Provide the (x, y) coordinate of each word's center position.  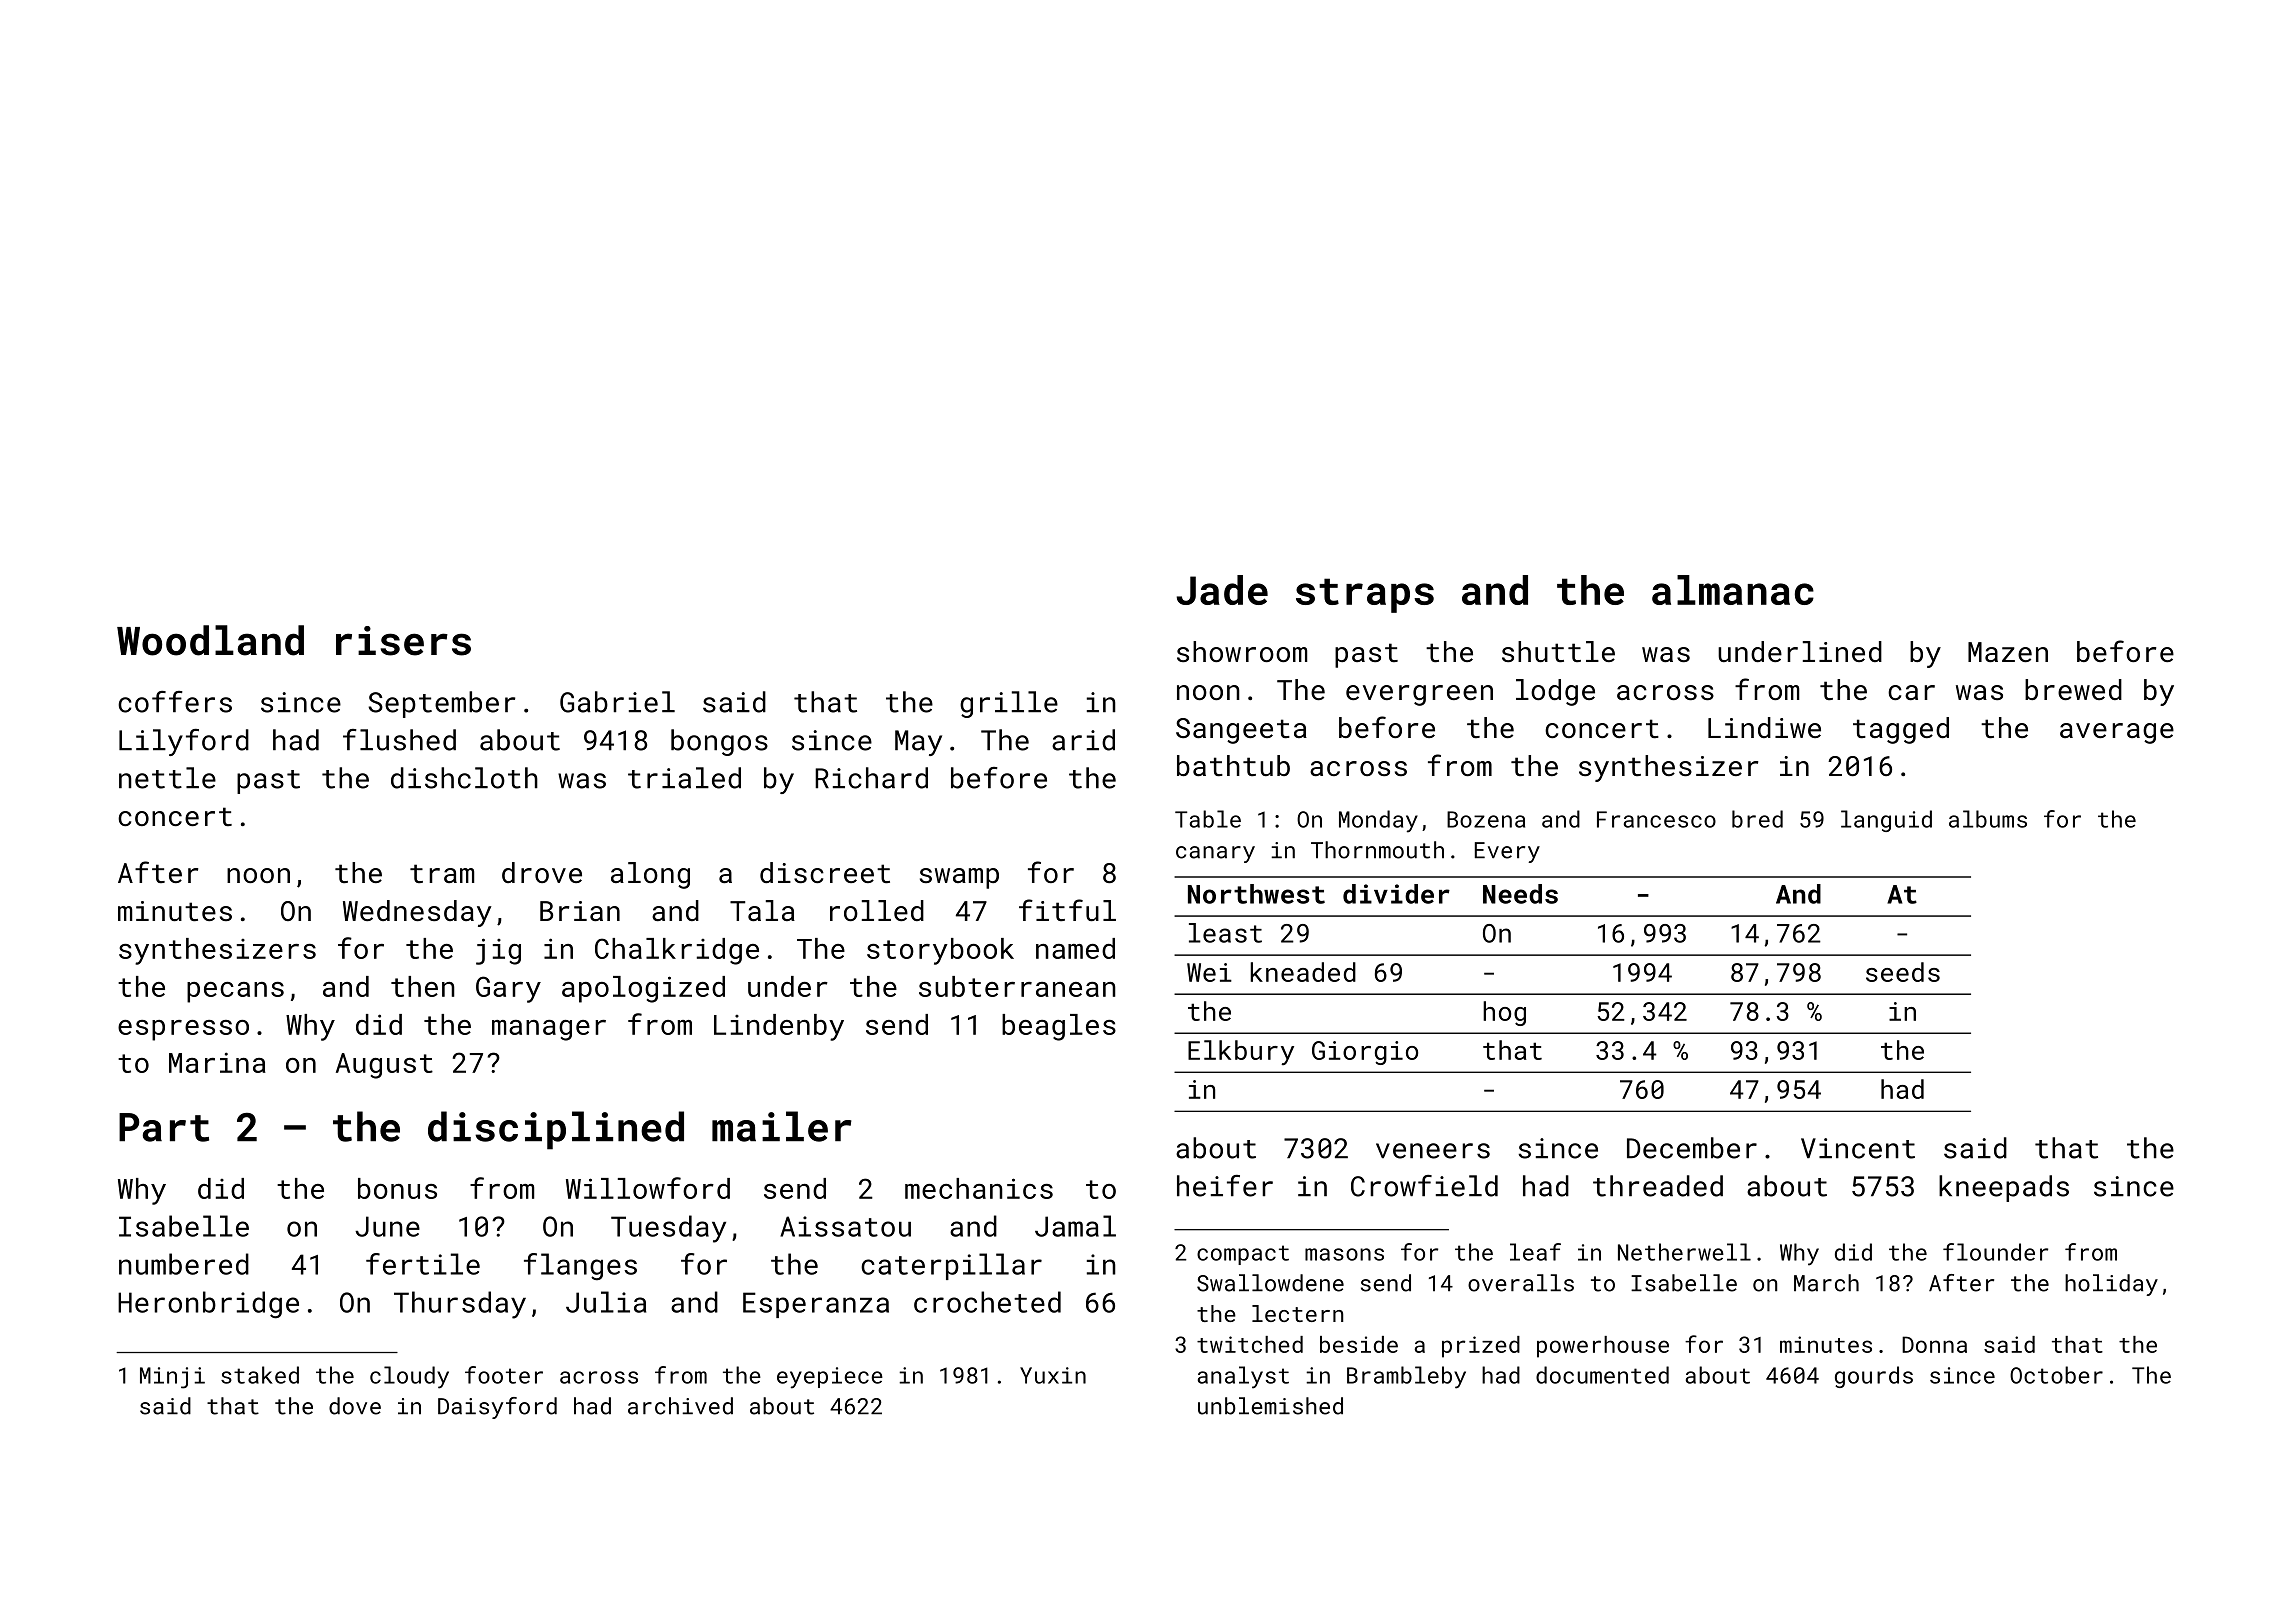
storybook (940, 951)
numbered (184, 1264)
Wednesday (417, 913)
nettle (167, 778)
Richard (871, 778)
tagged (1901, 730)
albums (1988, 819)
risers (403, 641)
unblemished (1270, 1406)
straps (1365, 595)
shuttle (1558, 652)
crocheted (987, 1302)
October (2056, 1375)
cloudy (409, 1377)
